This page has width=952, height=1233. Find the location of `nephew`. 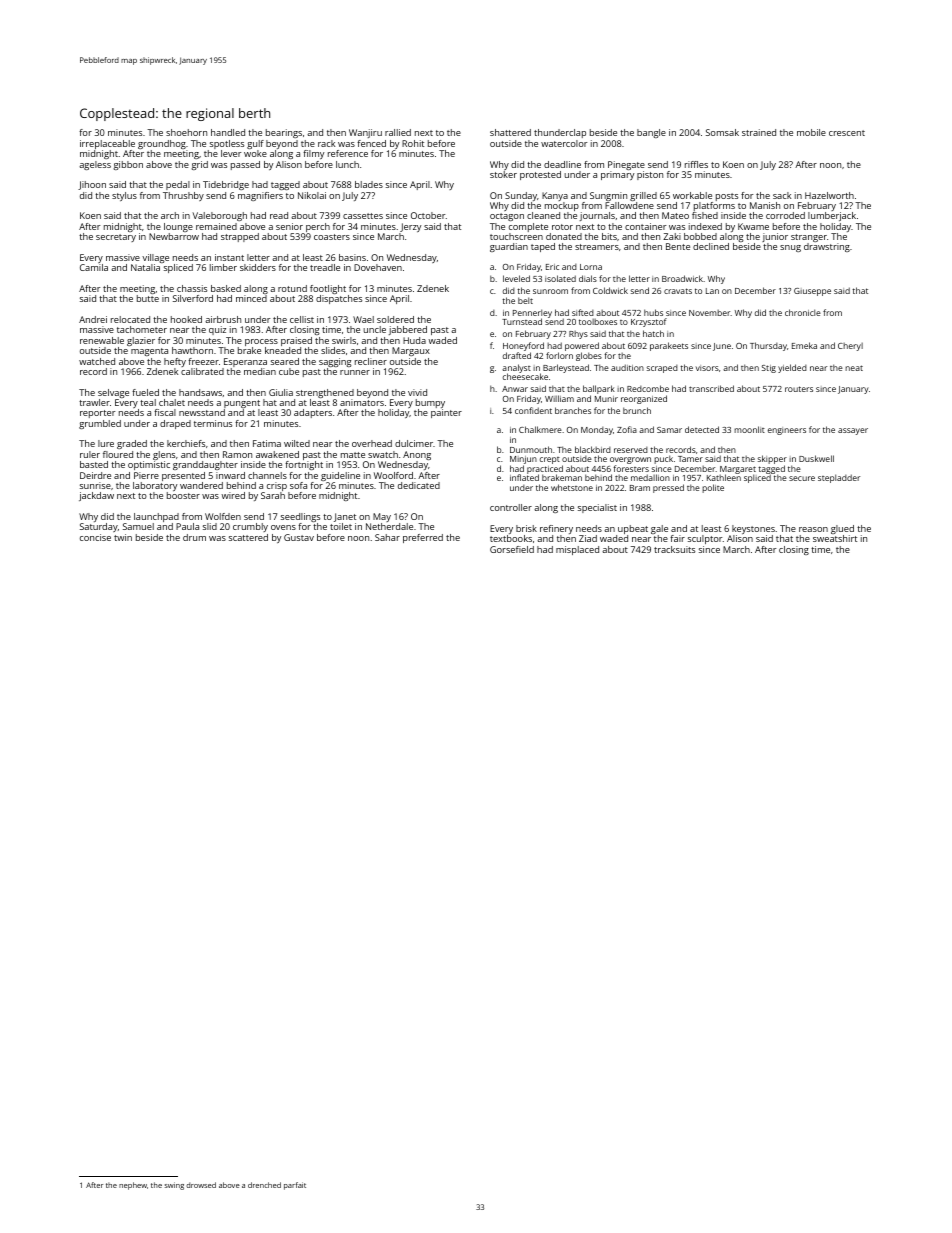

nephew is located at coordinates (133, 1186).
